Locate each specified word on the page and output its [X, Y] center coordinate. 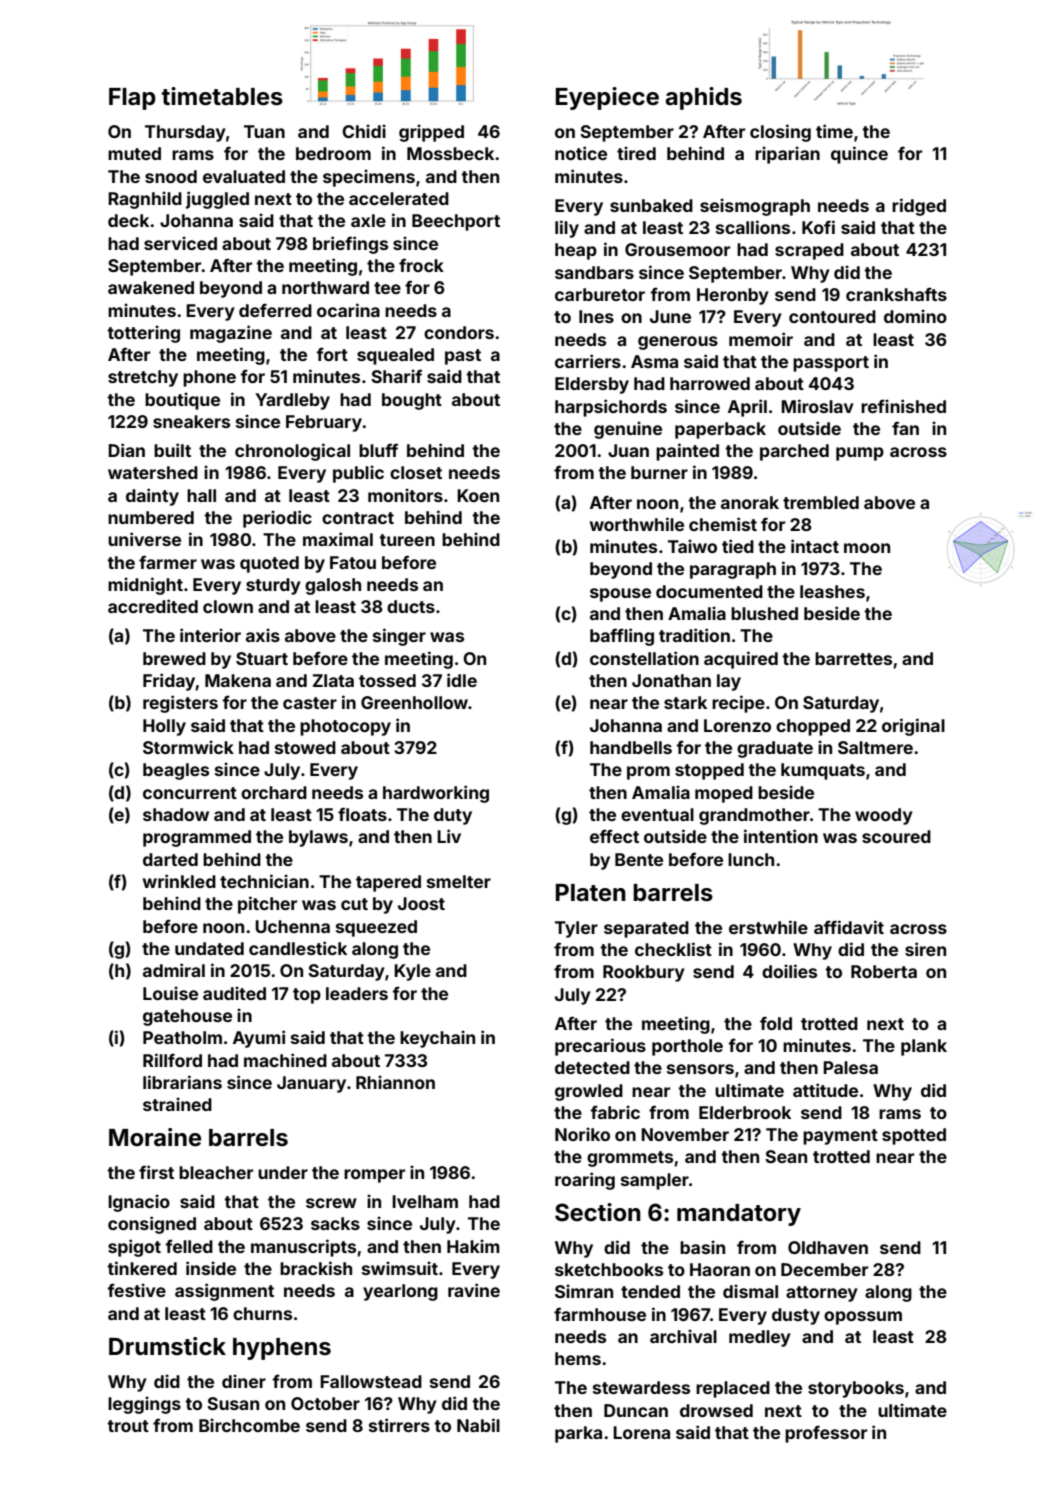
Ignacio [139, 1203]
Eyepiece [607, 98]
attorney [822, 1294]
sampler [655, 1181]
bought [412, 401]
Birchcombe [249, 1425]
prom [648, 773]
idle [462, 680]
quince [859, 155]
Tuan [264, 131]
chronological [292, 452]
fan [905, 428]
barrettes [853, 658]
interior [210, 635]
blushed [764, 613]
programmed [197, 838]
